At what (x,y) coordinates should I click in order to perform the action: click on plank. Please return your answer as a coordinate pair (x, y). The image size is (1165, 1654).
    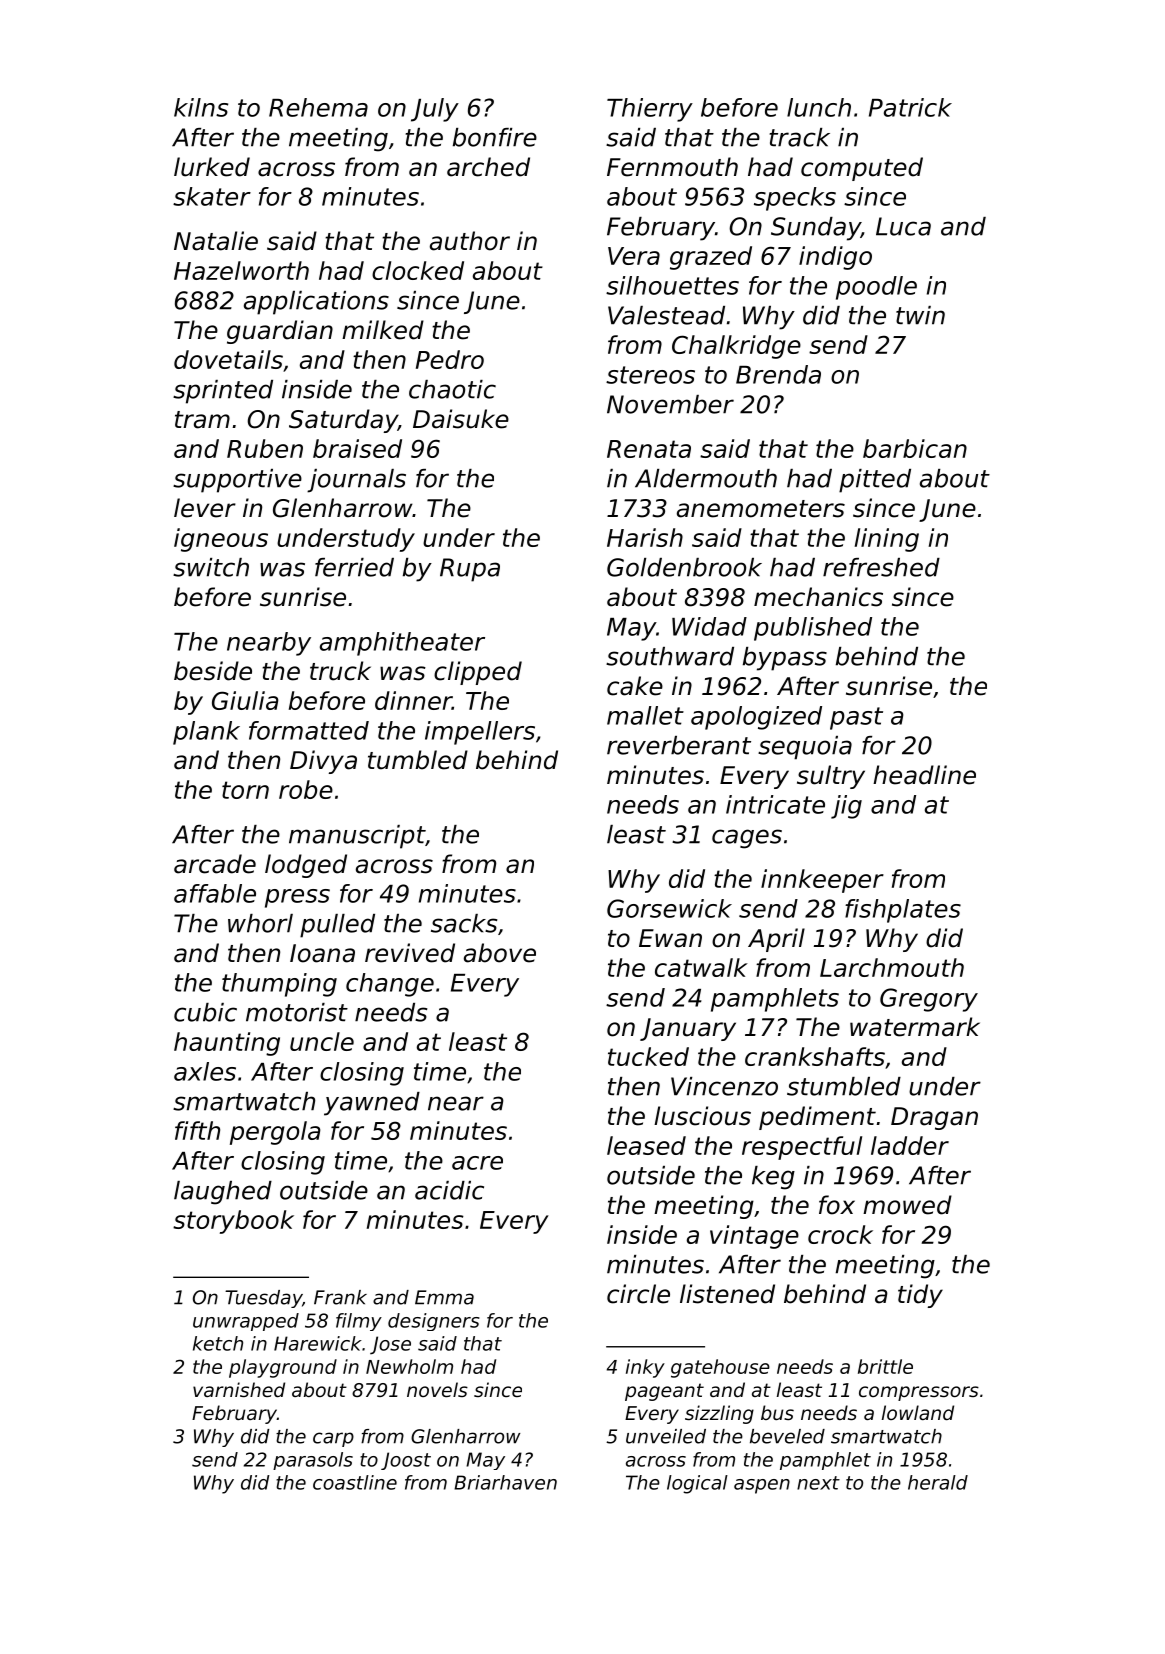
    Looking at the image, I should click on (206, 733).
